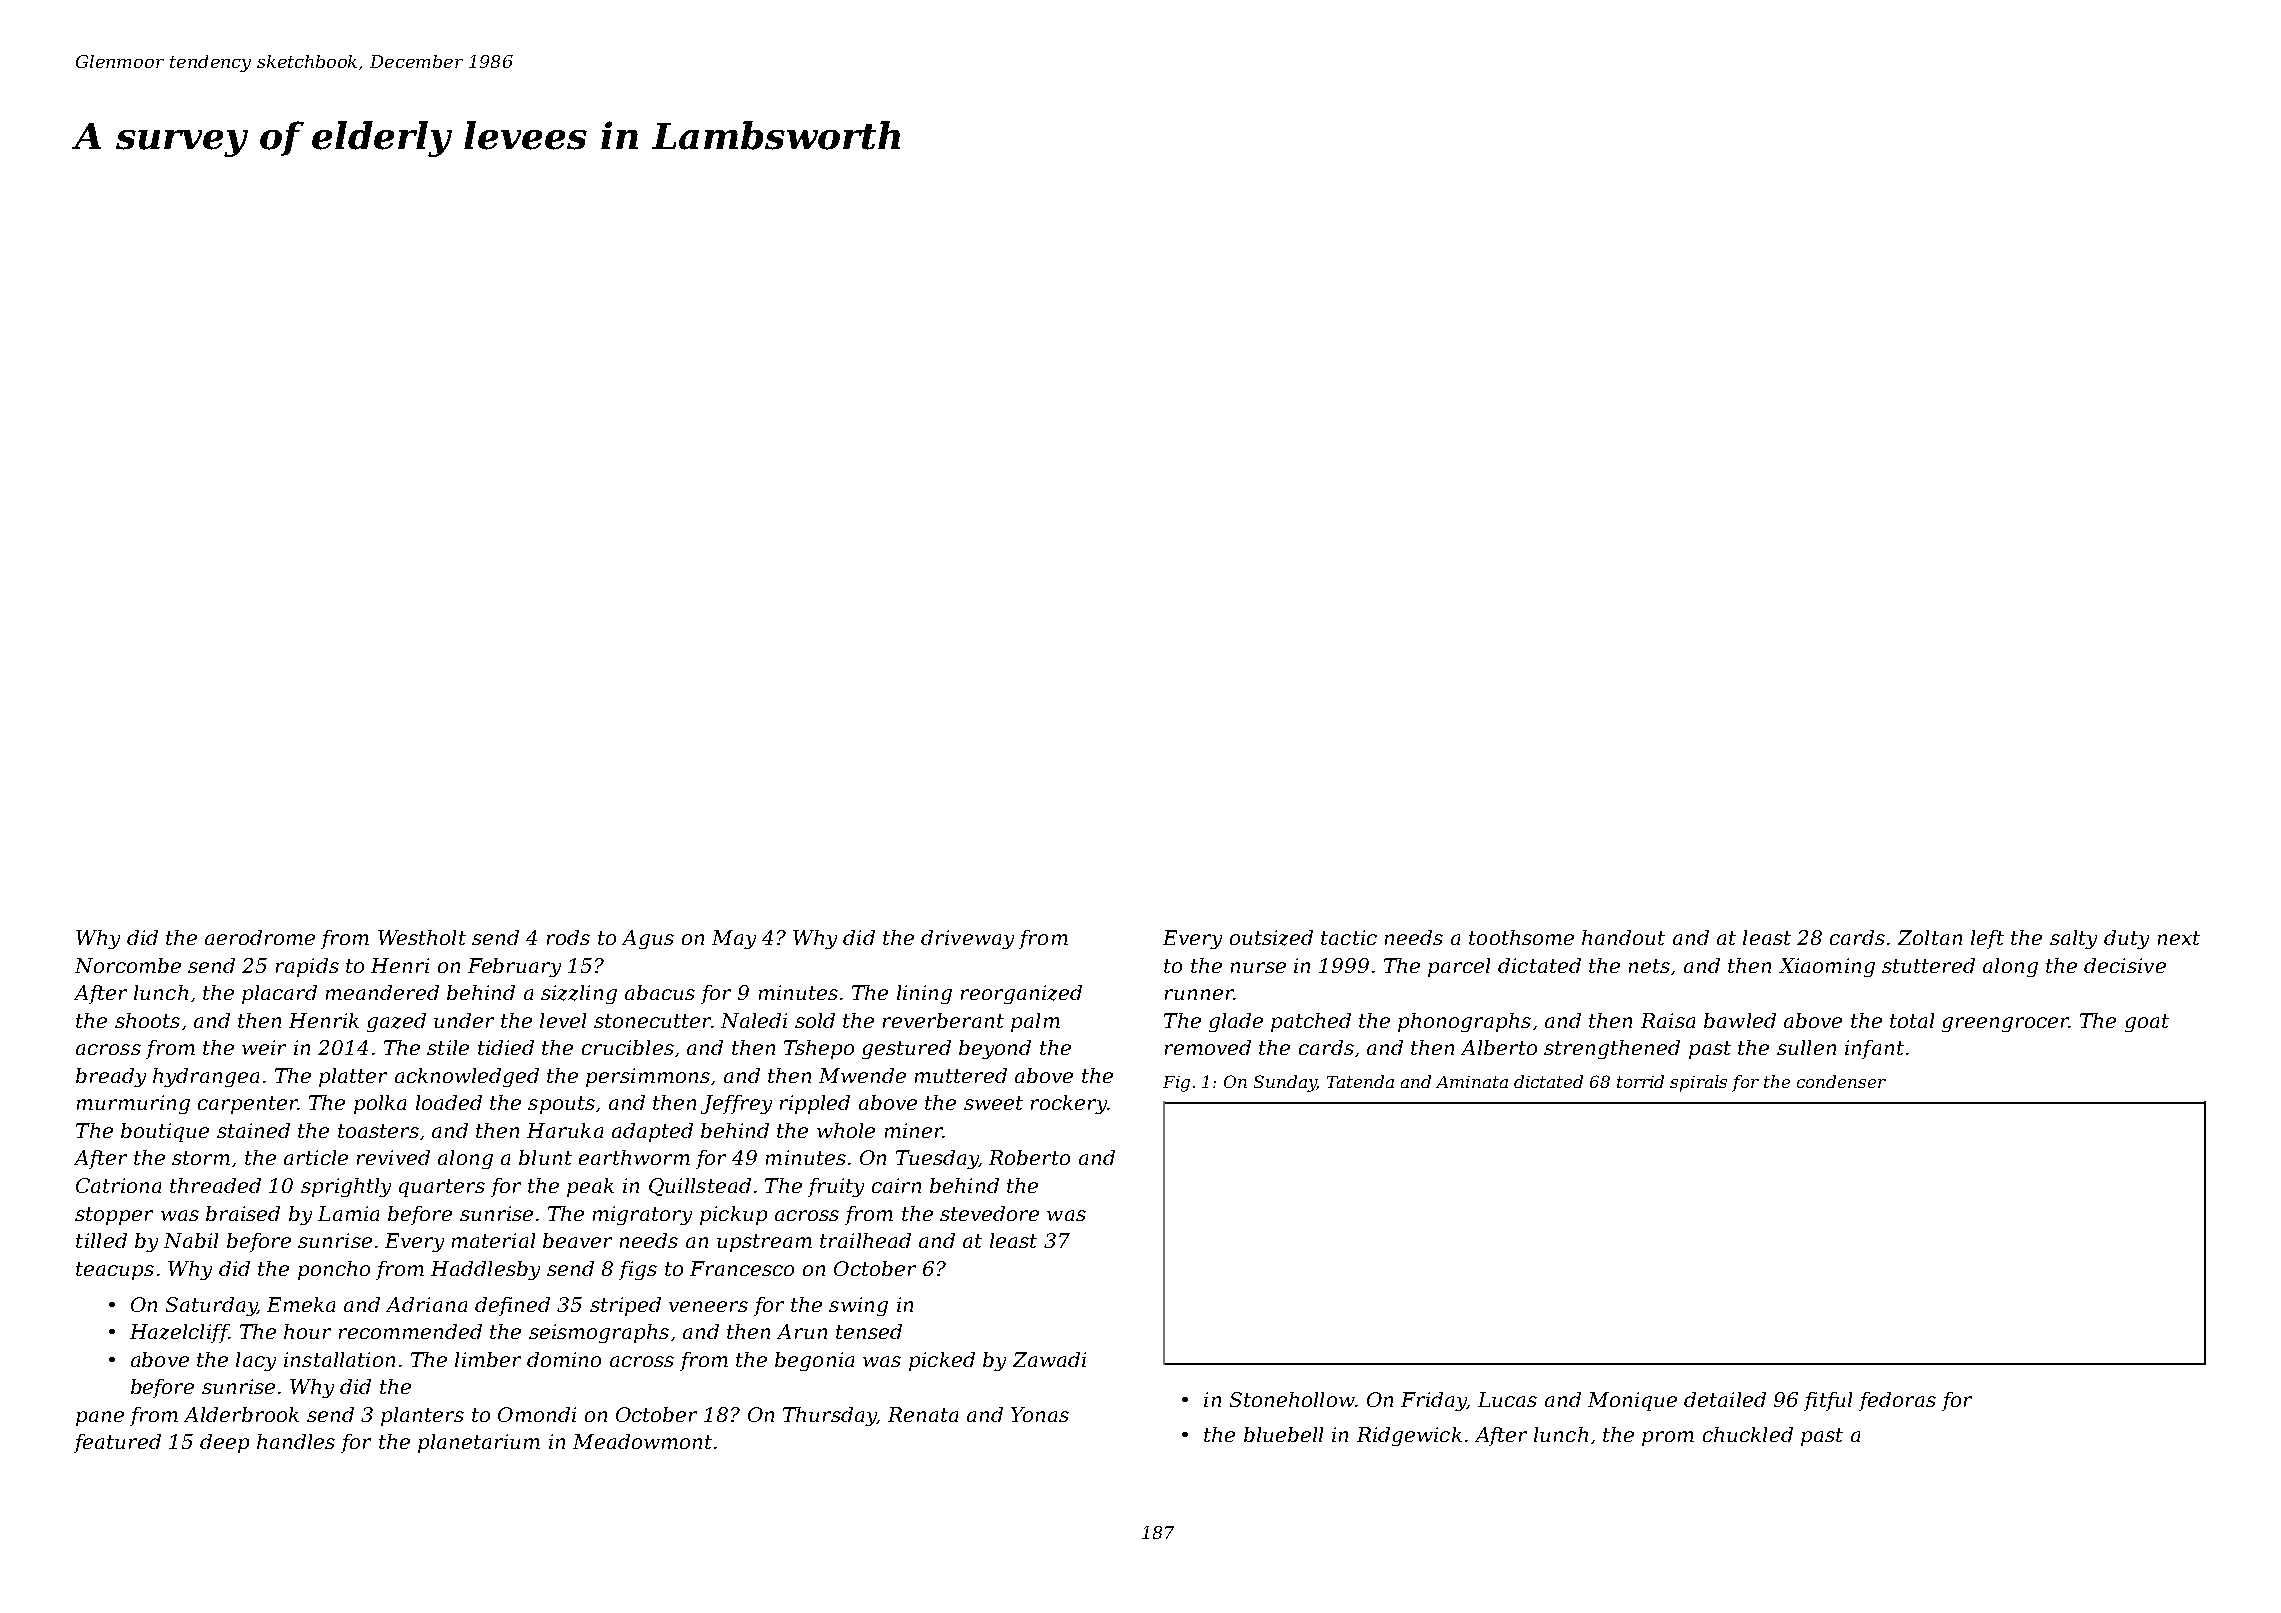 This screenshot has height=1613, width=2281. Describe the element at coordinates (1841, 1081) in the screenshot. I see `condenser` at that location.
